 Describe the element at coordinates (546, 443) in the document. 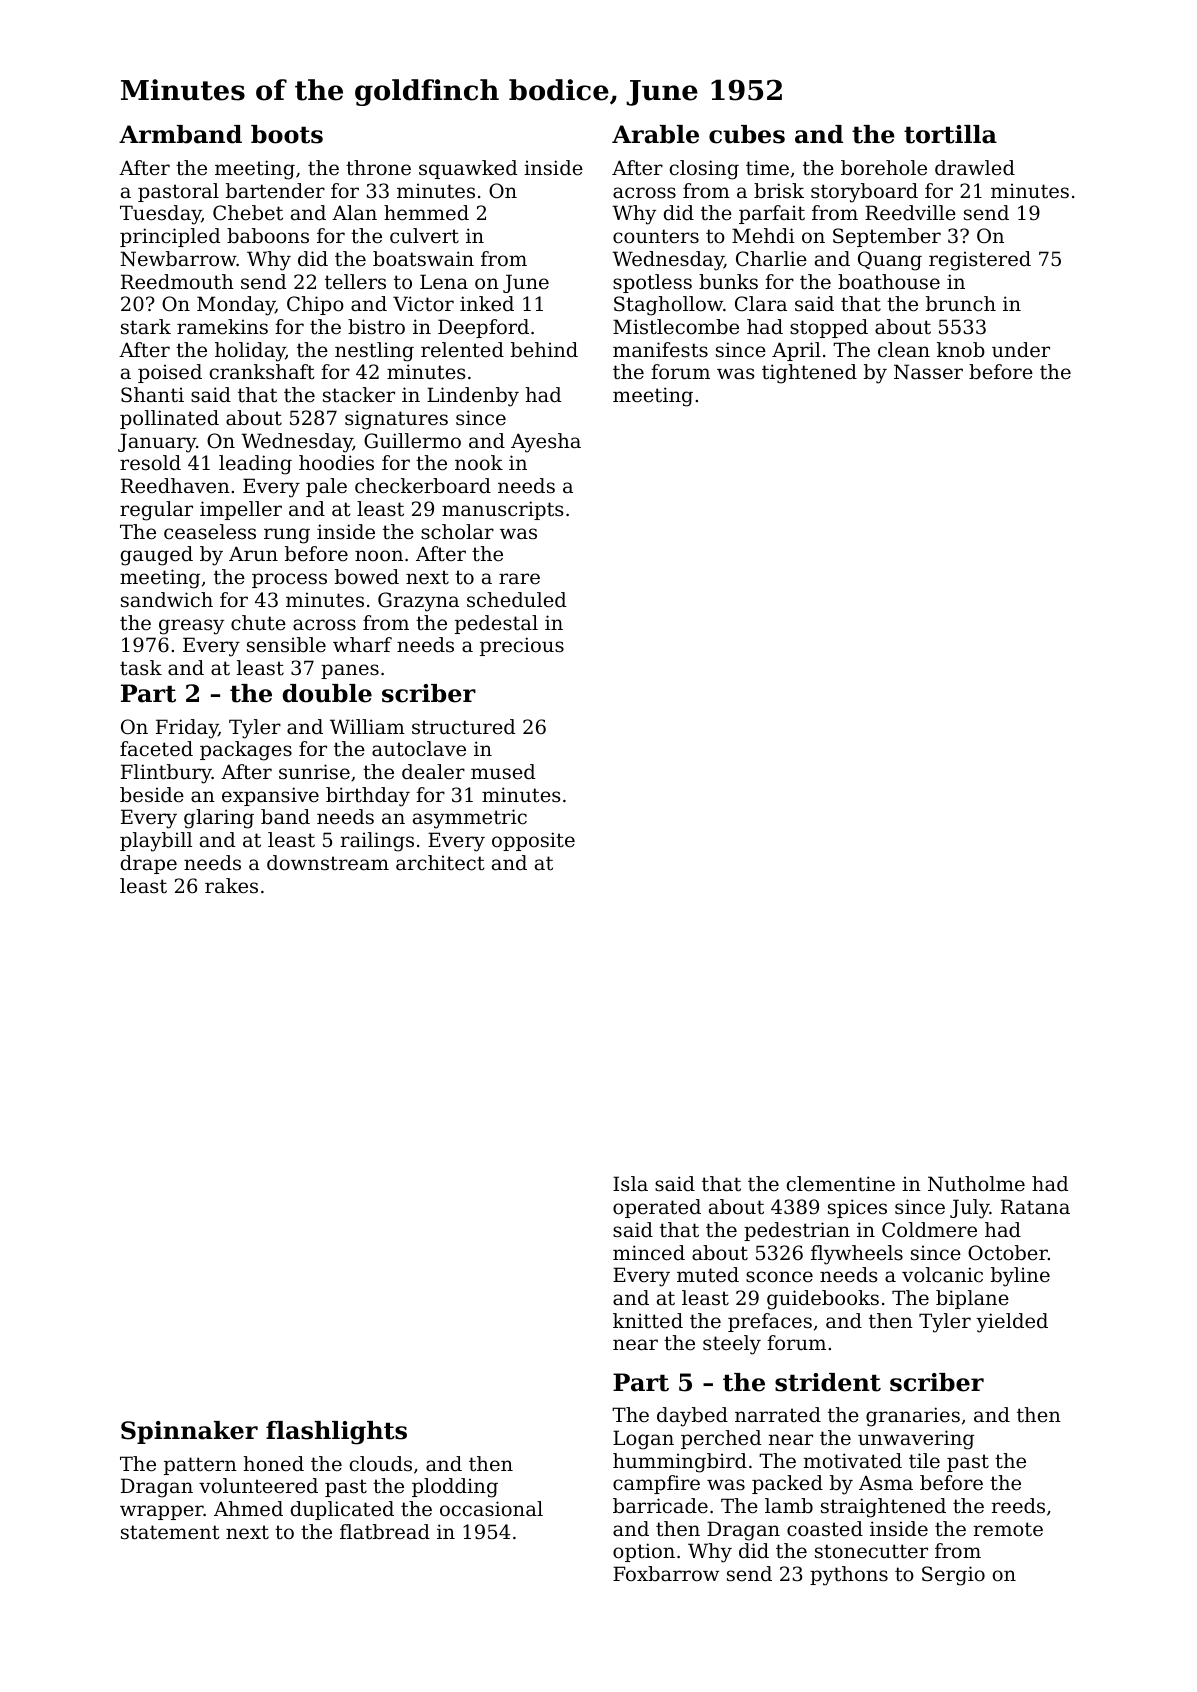

I see `Ayesha` at that location.
